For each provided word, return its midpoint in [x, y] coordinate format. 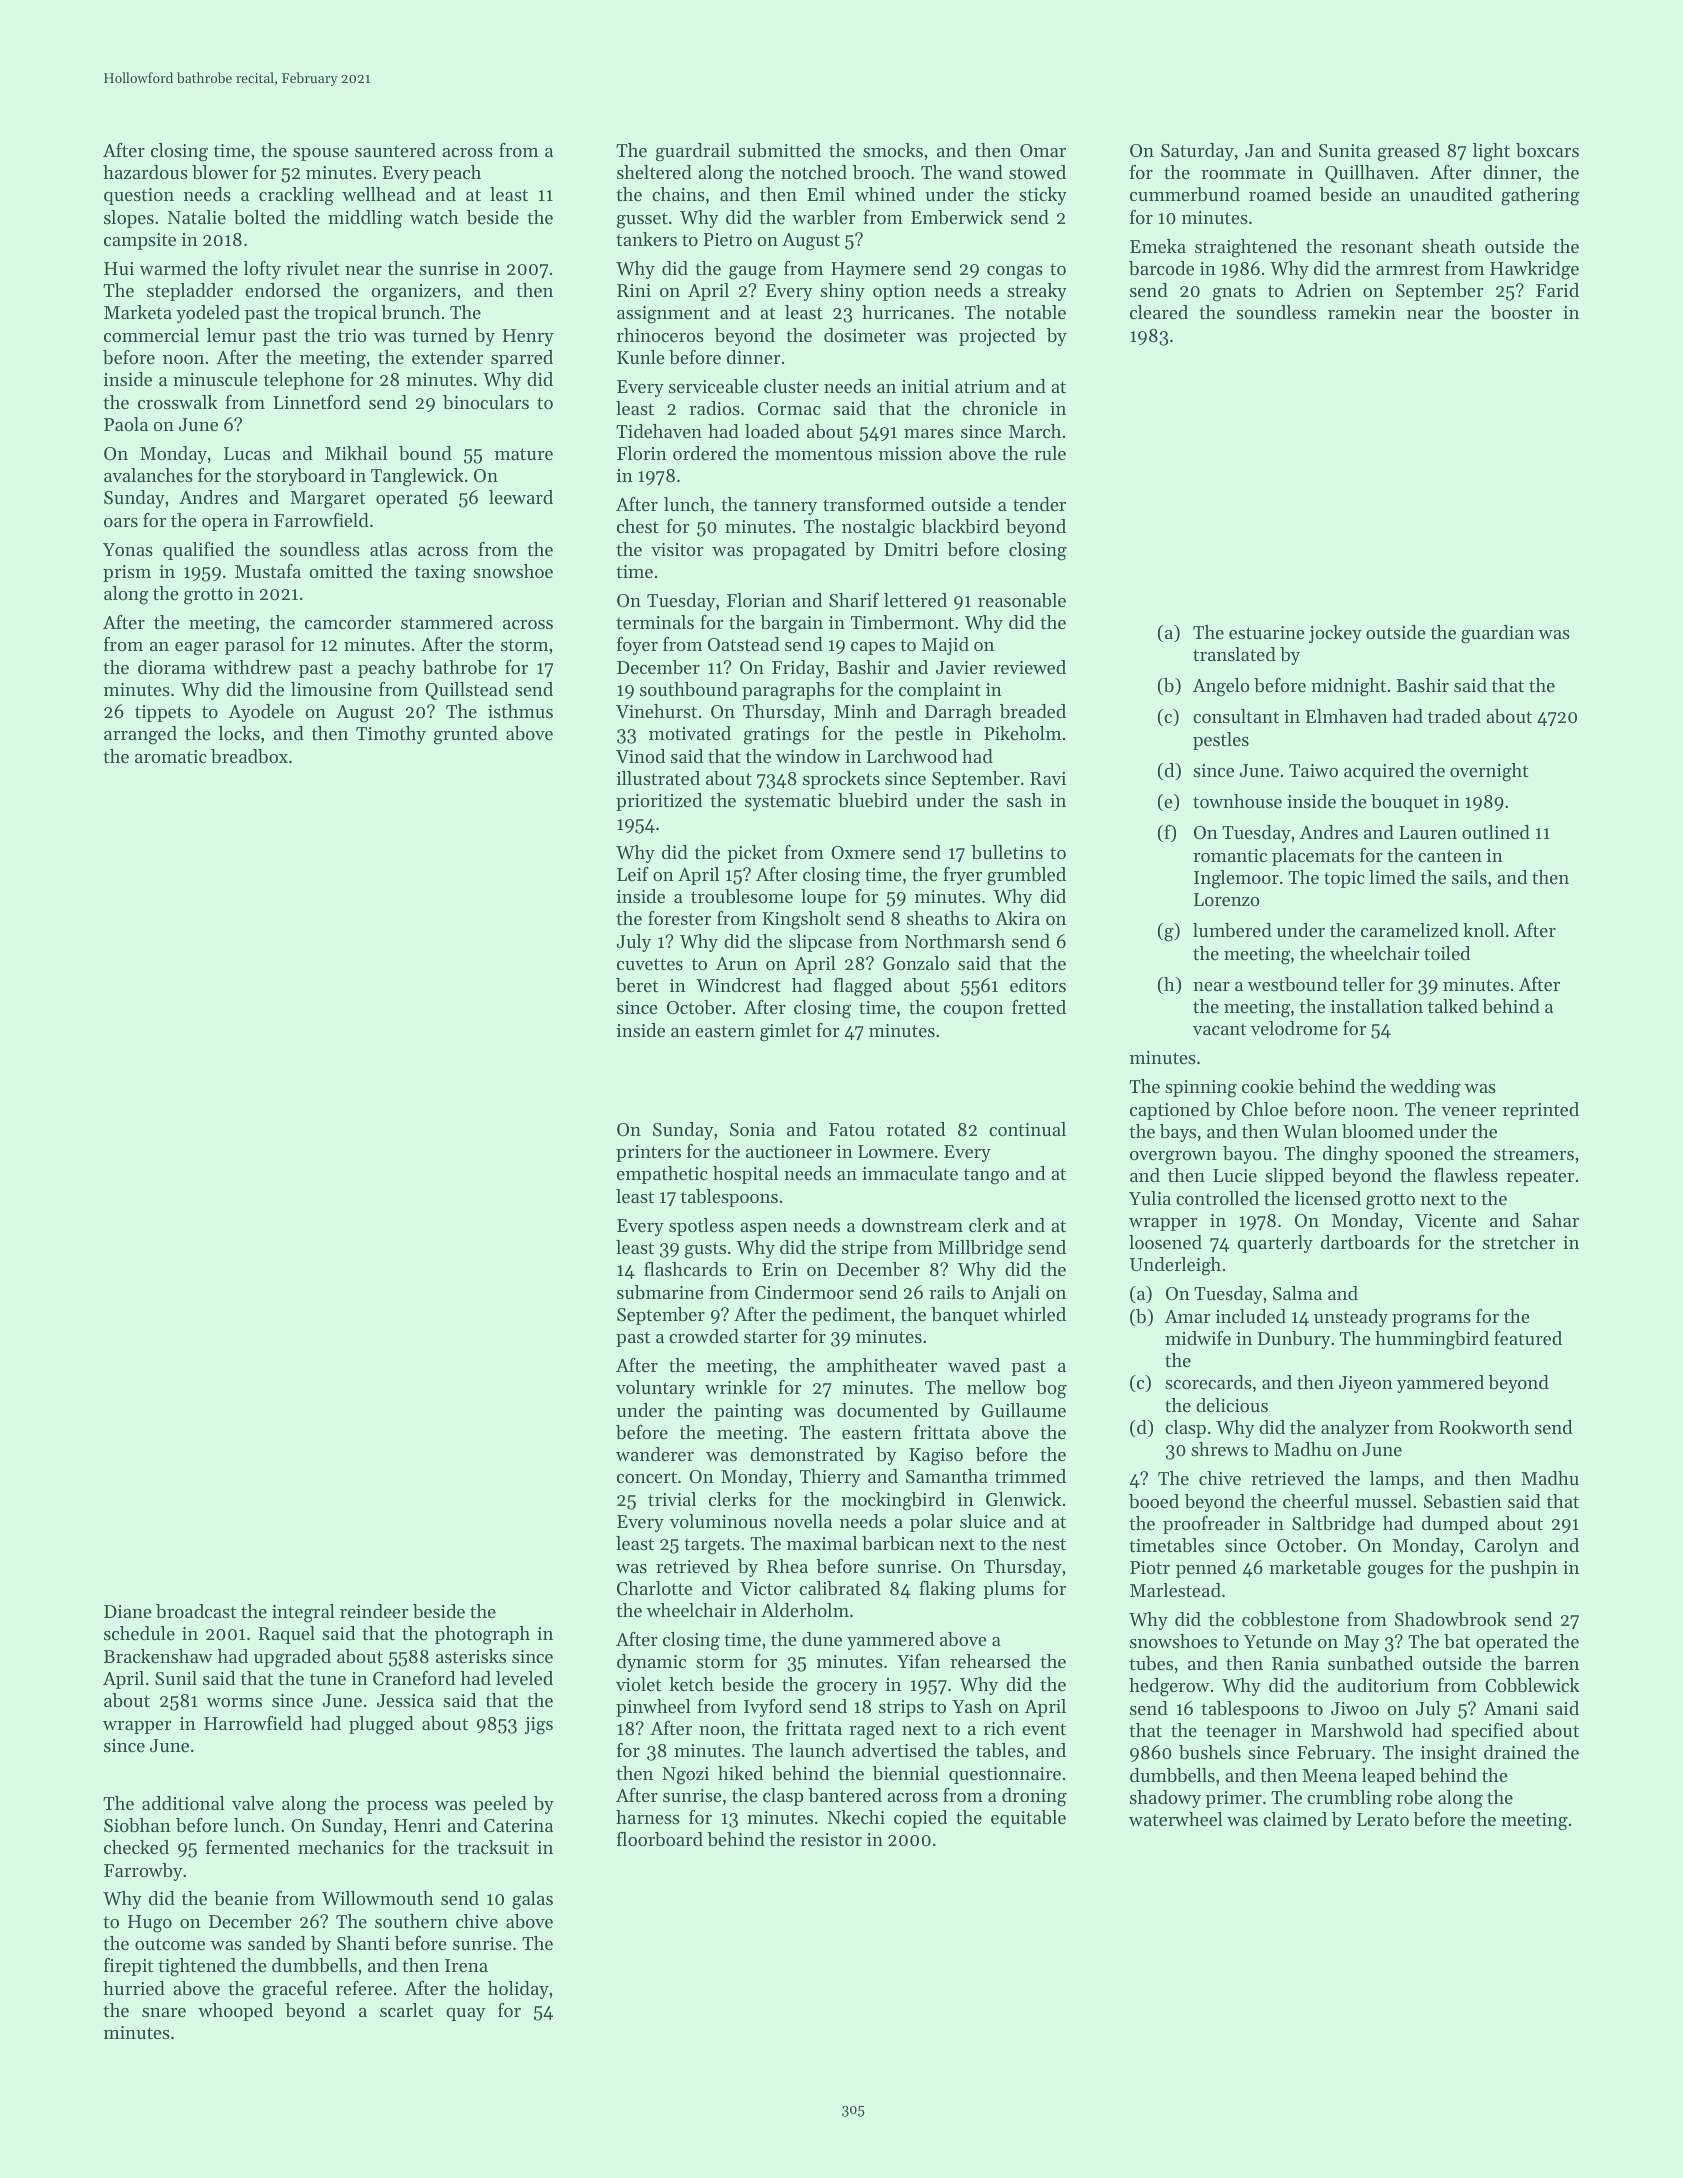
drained [1515, 1752]
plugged [381, 1725]
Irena [466, 1965]
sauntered [395, 150]
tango [986, 1176]
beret [637, 985]
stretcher [1519, 1242]
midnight [1348, 687]
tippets [163, 713]
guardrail [693, 152]
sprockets [841, 780]
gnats [1234, 293]
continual [1027, 1129]
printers [648, 1153]
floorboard [660, 1839]
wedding [1425, 1088]
